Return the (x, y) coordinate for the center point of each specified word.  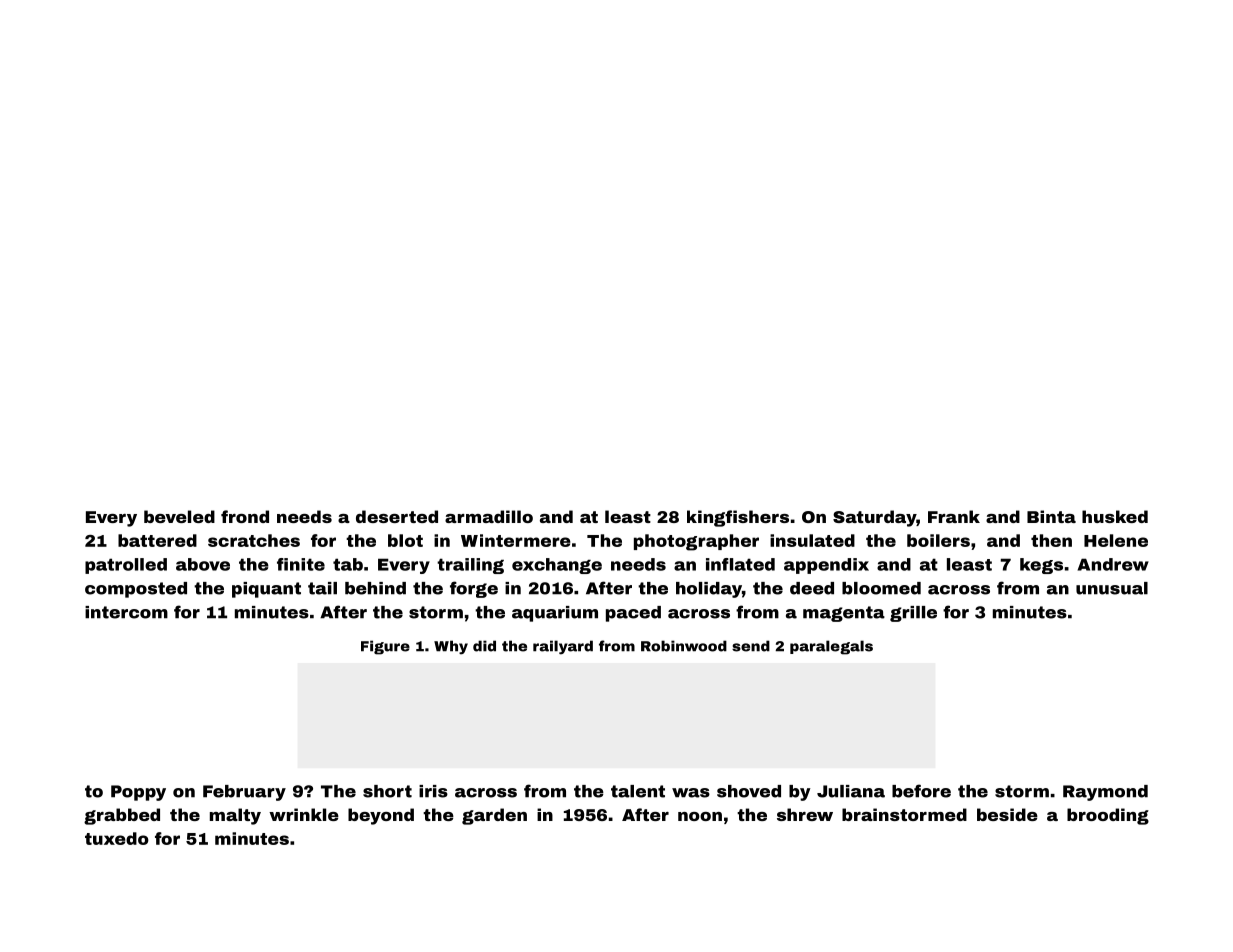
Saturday (874, 518)
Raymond (1105, 793)
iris (433, 791)
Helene (1116, 540)
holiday (709, 590)
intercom (126, 612)
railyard (563, 647)
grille (913, 614)
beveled (179, 516)
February (244, 793)
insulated (812, 540)
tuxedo (117, 838)
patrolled (126, 566)
